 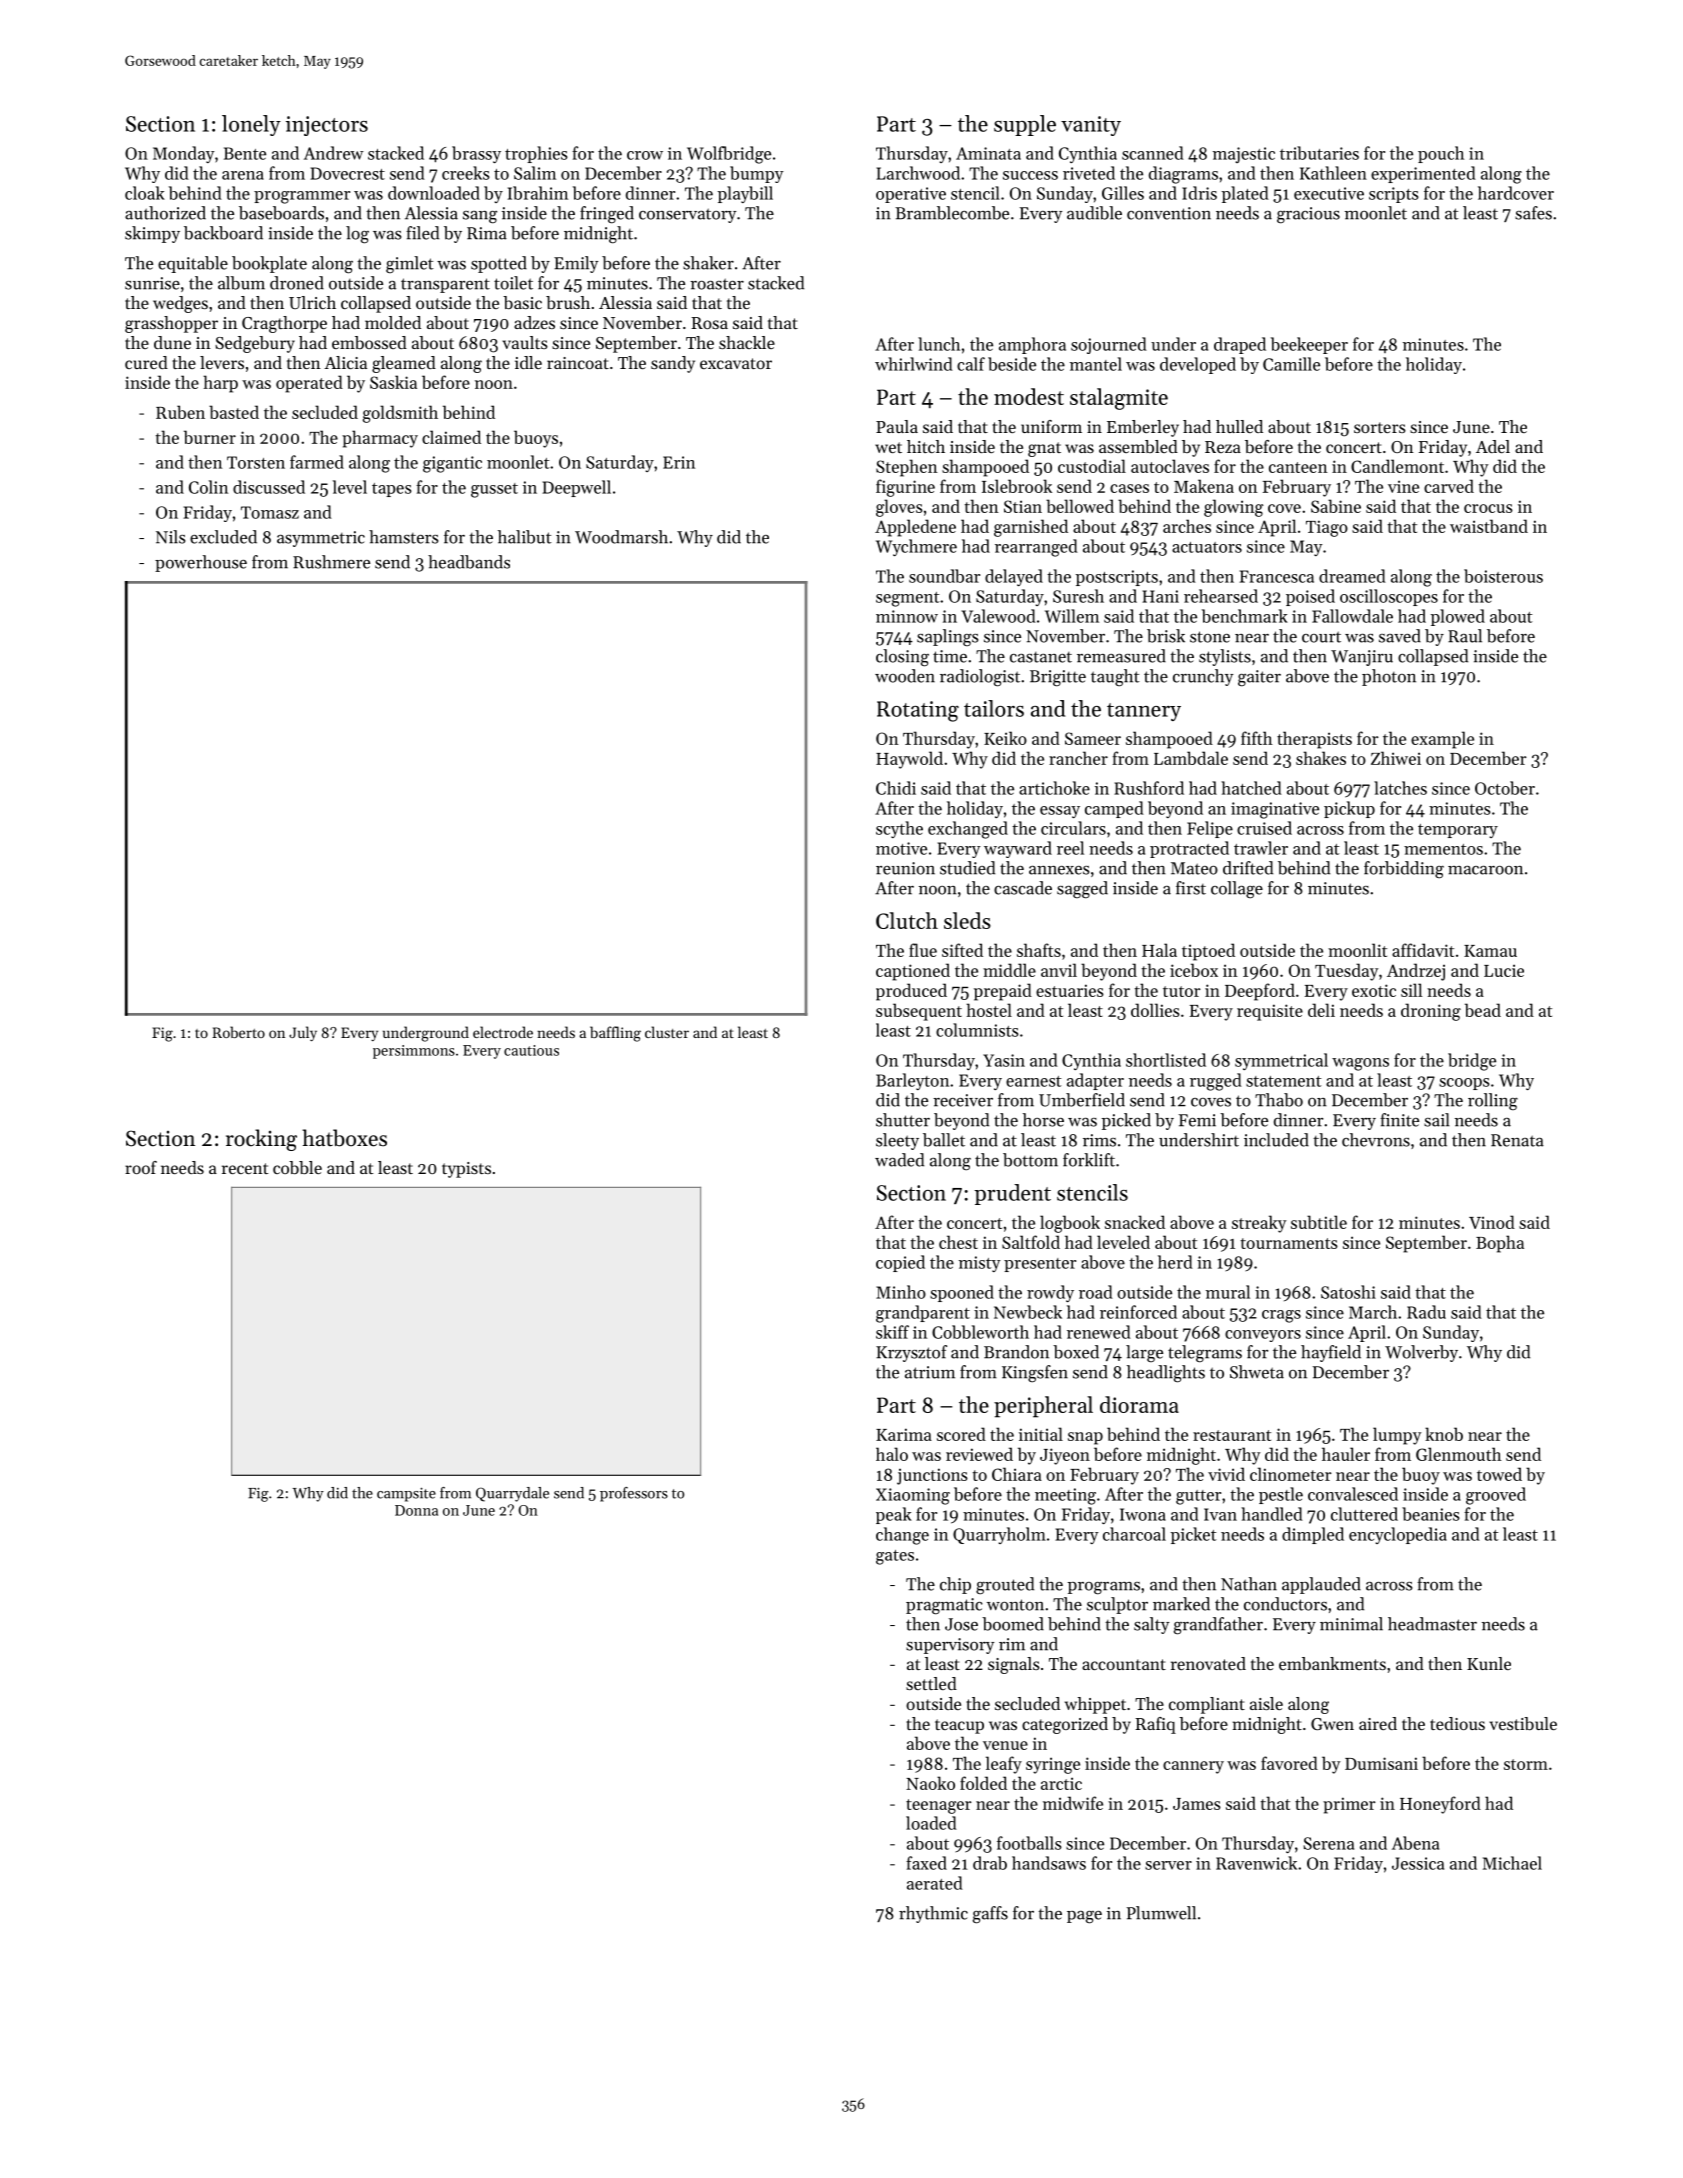 What do you see at coordinates (238, 1032) in the screenshot?
I see `Roberto` at bounding box center [238, 1032].
